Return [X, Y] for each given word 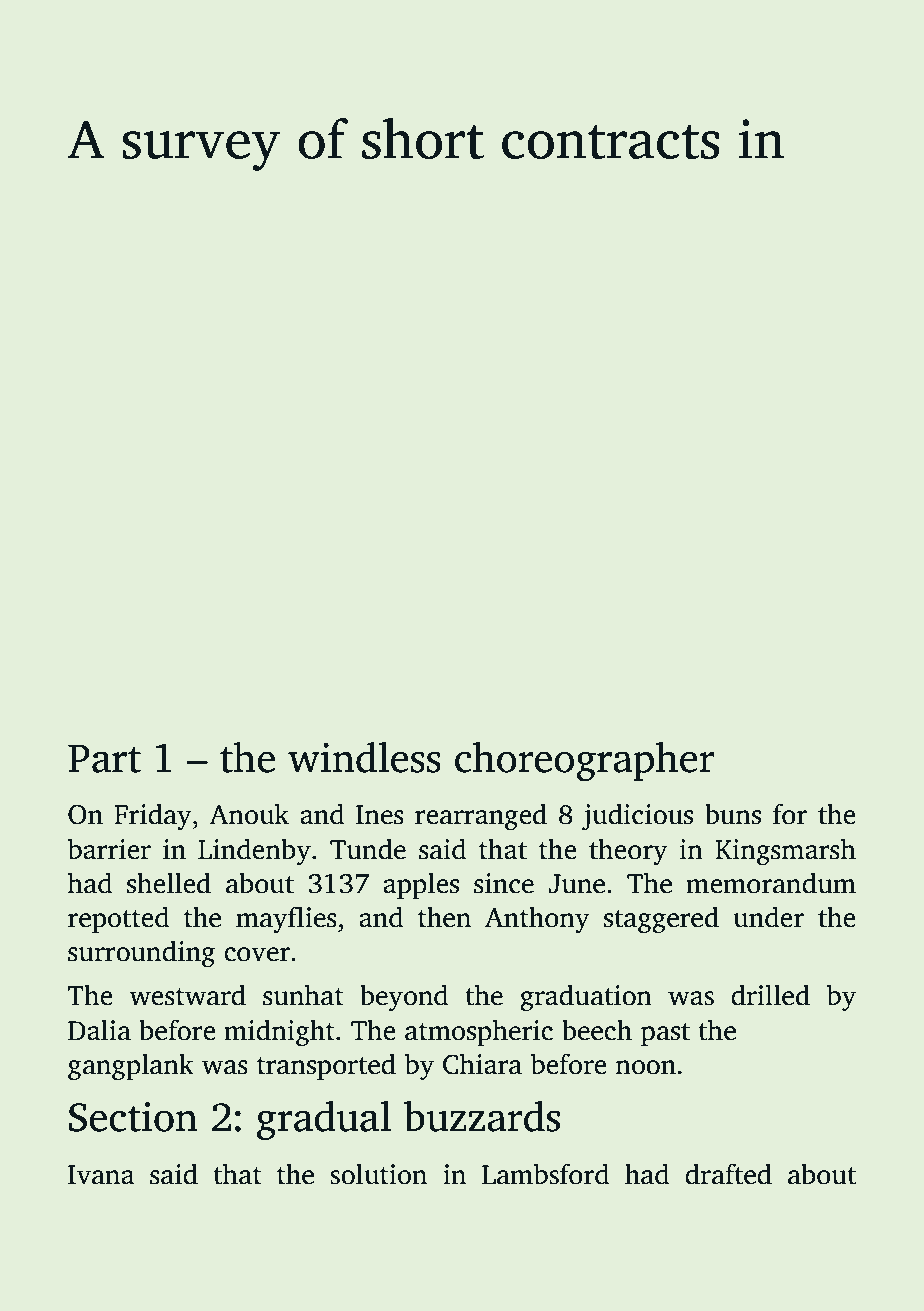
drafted [728, 1174]
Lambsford [546, 1174]
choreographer [584, 761]
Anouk [249, 814]
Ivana [101, 1175]
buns [733, 814]
